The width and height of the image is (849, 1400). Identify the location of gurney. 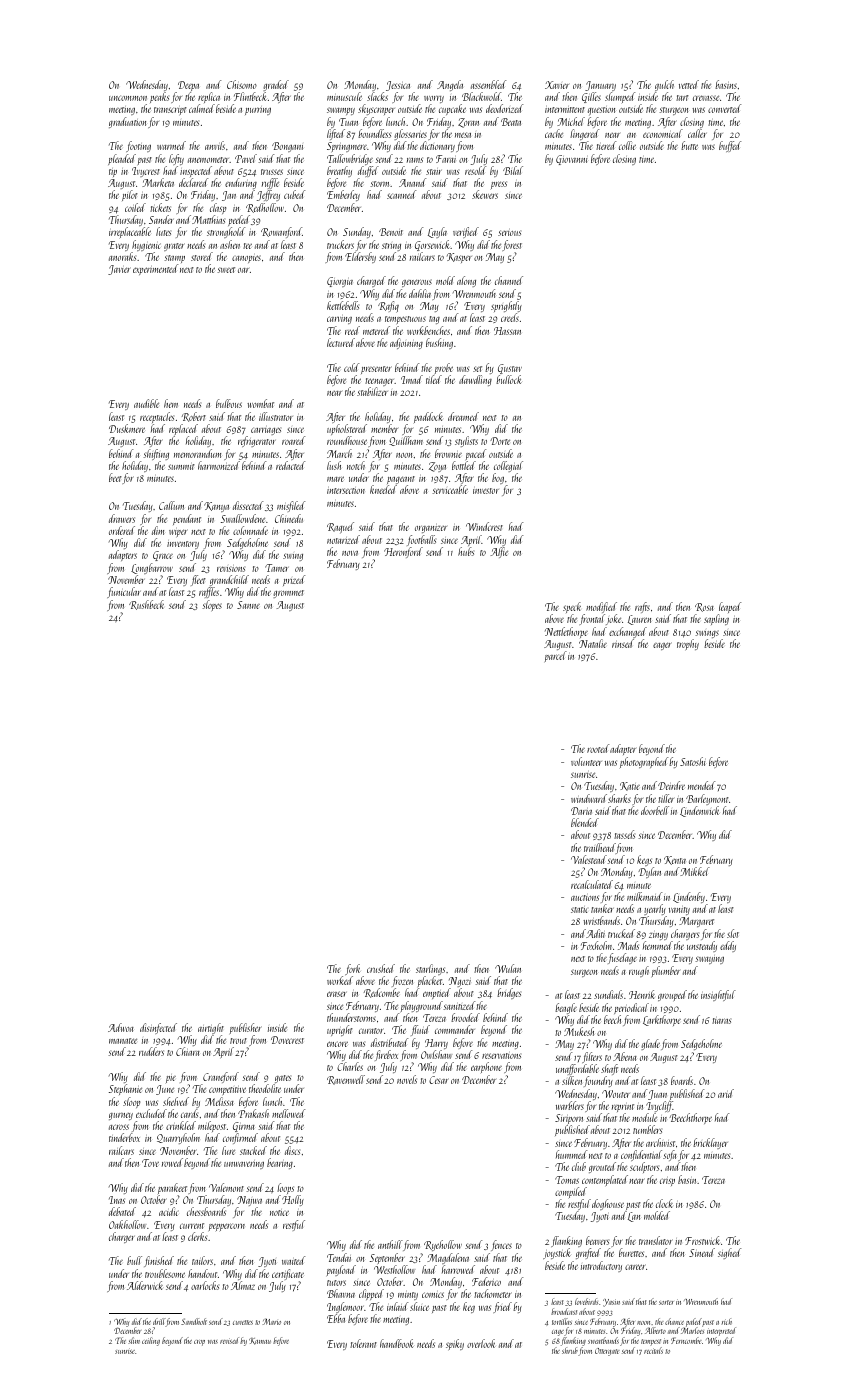
(121, 1116).
